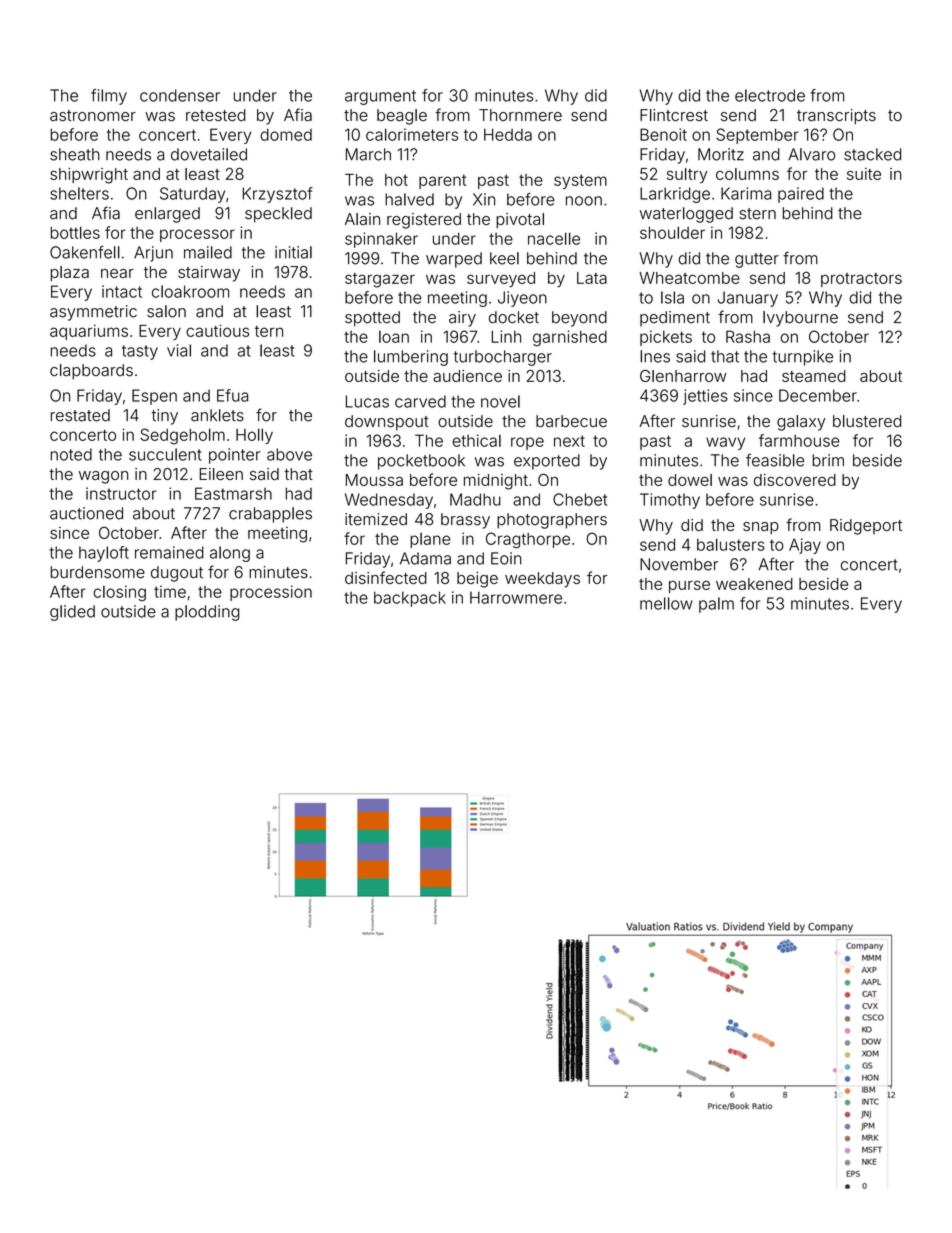 This screenshot has width=952, height=1233. Describe the element at coordinates (770, 95) in the screenshot. I see `electrode` at that location.
